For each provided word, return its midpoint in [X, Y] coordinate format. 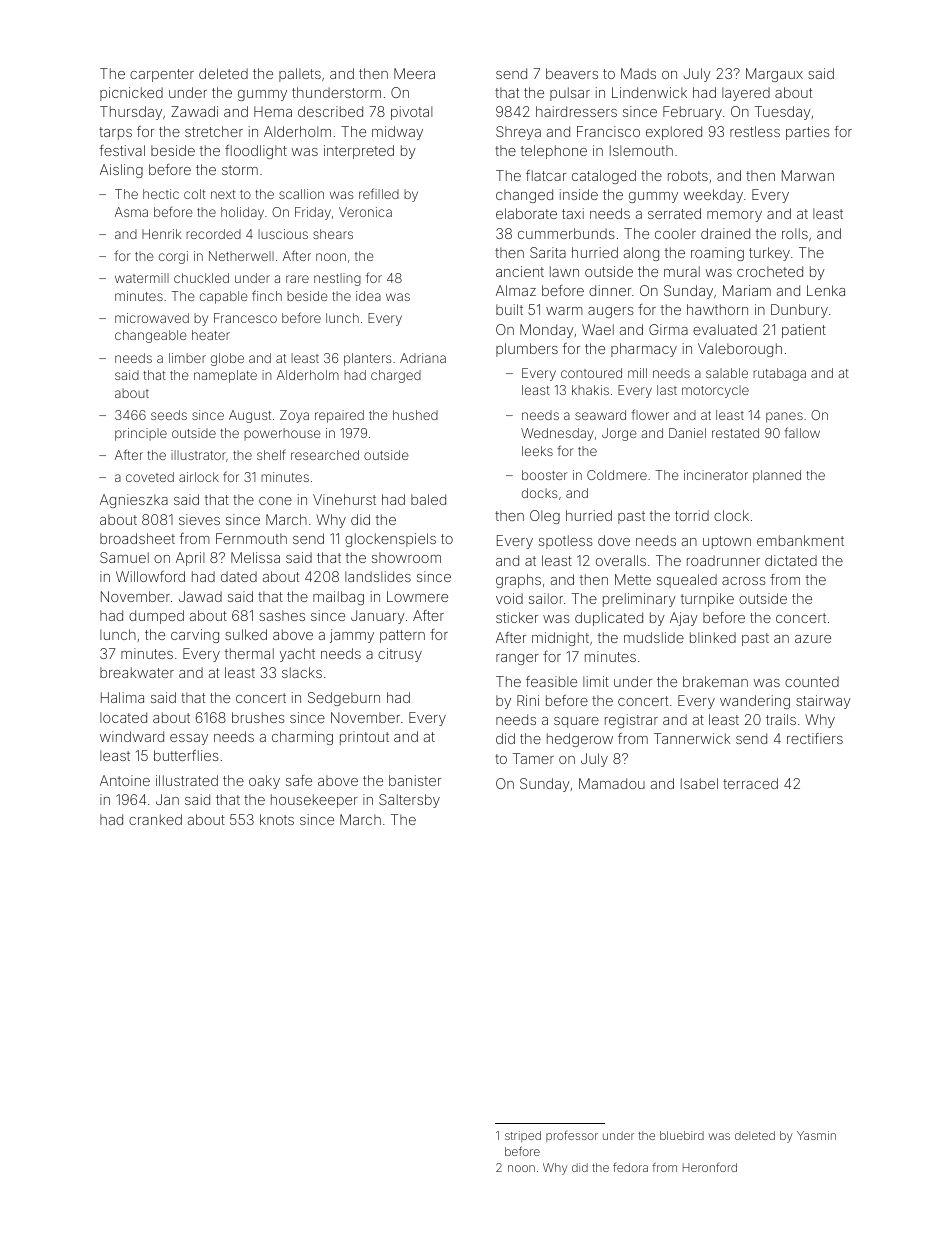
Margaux [774, 75]
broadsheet [137, 538]
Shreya [518, 133]
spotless [566, 542]
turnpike [707, 600]
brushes [258, 717]
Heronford [710, 1167]
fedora [630, 1167]
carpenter [162, 75]
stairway [823, 702]
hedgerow [580, 740]
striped [523, 1136]
